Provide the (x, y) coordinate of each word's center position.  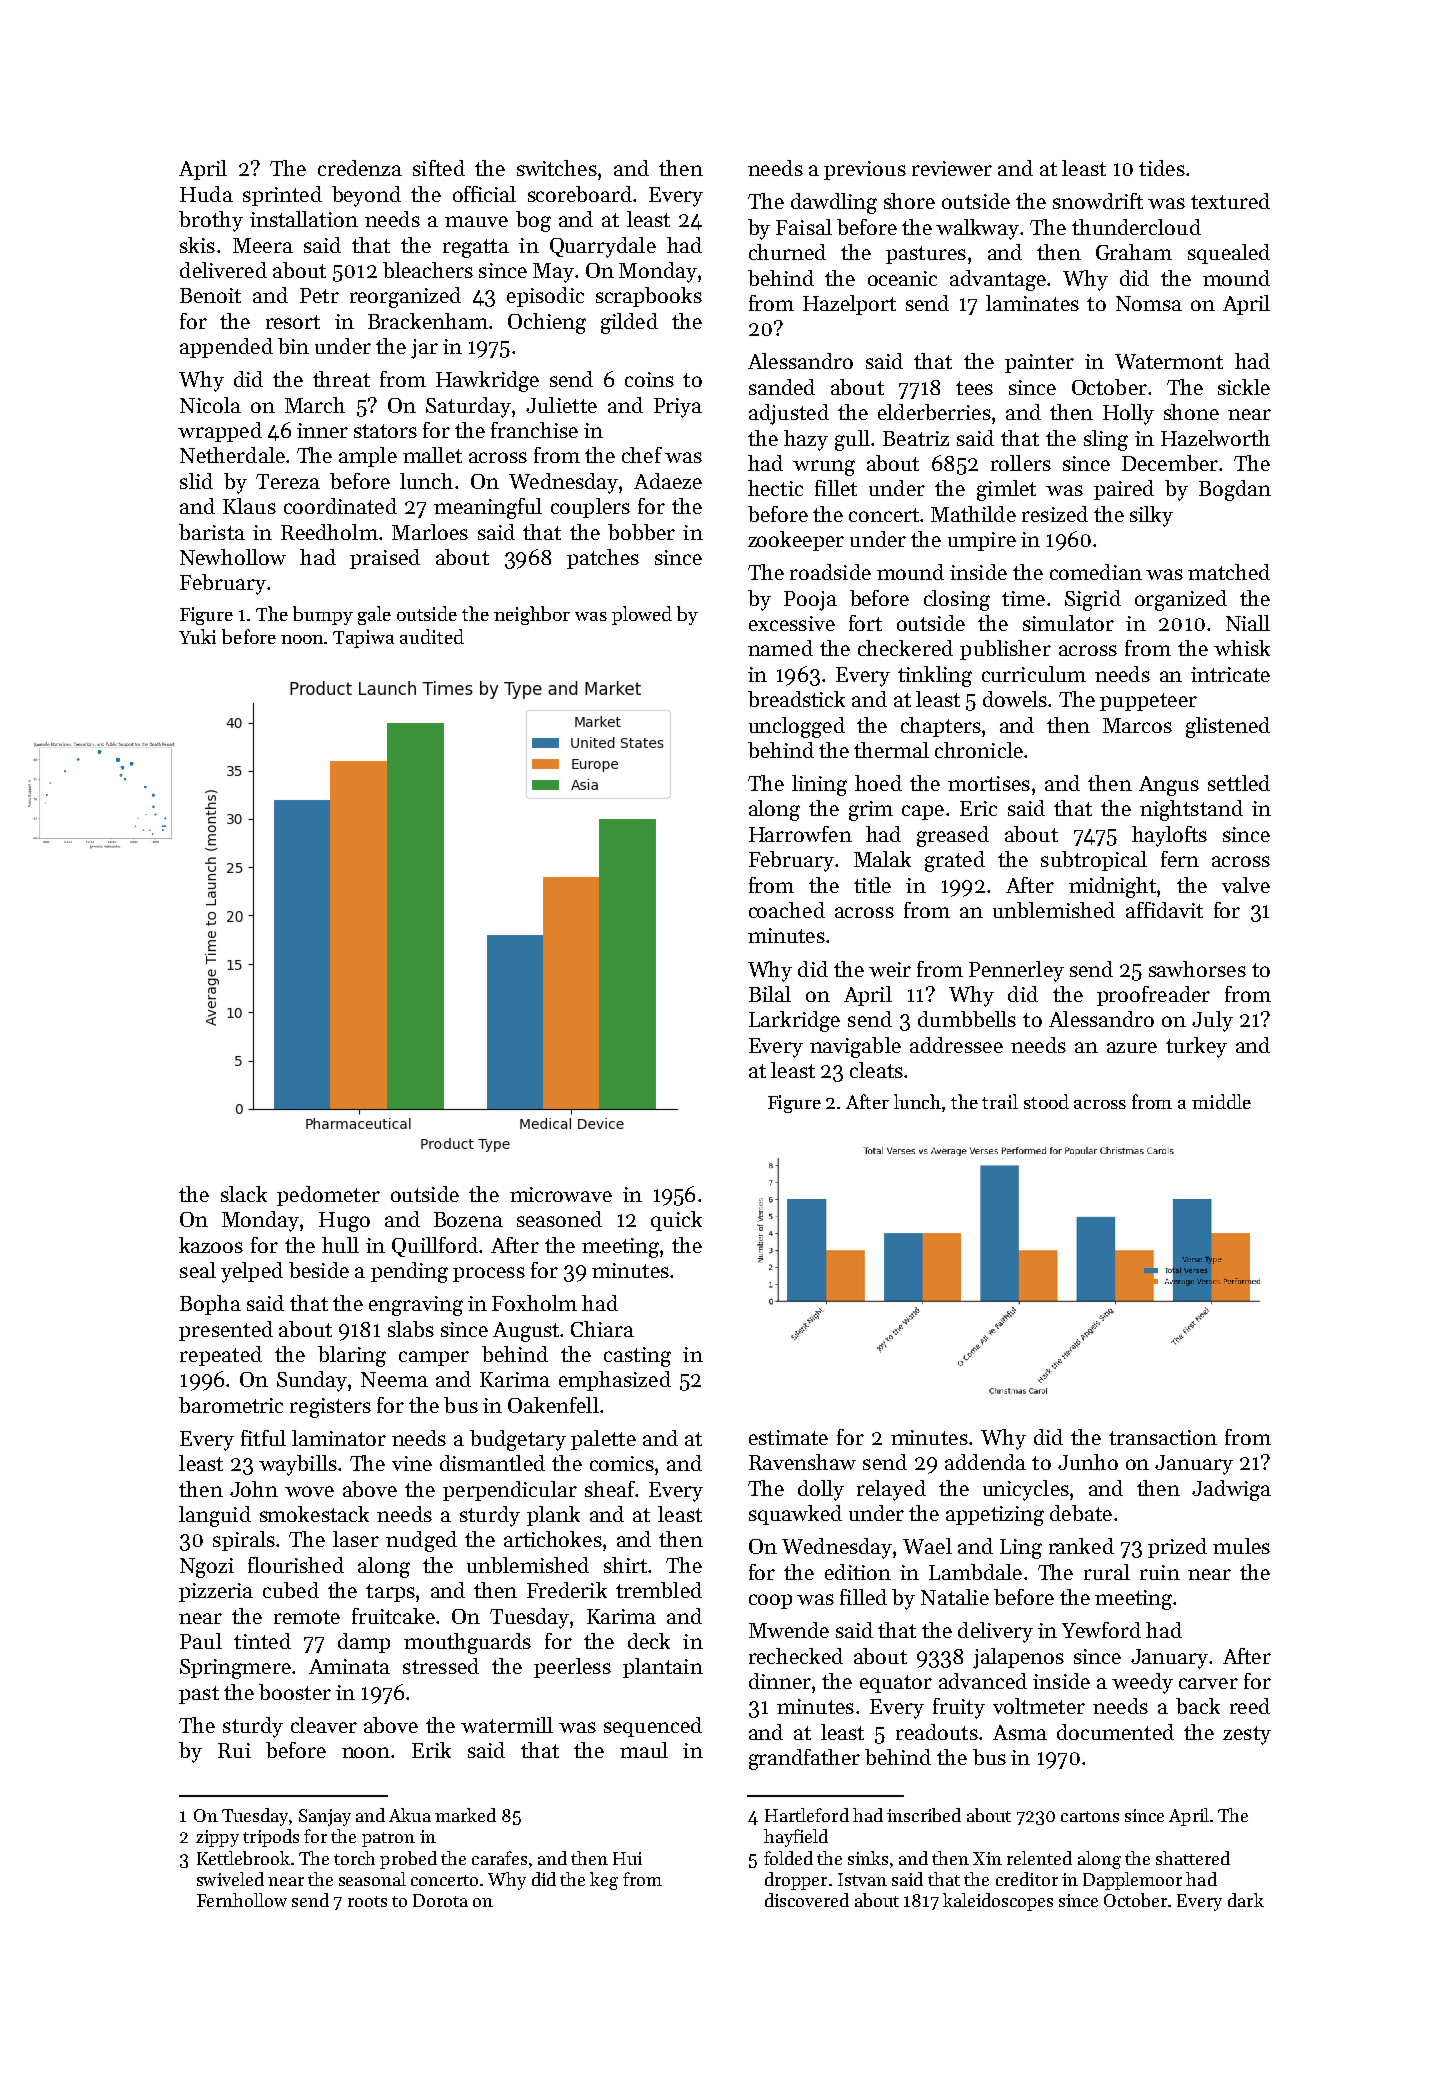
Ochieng (547, 323)
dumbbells (967, 1019)
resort (293, 322)
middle (1221, 1101)
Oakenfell (553, 1405)
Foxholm (534, 1303)
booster (295, 1692)
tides (1162, 168)
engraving (416, 1306)
